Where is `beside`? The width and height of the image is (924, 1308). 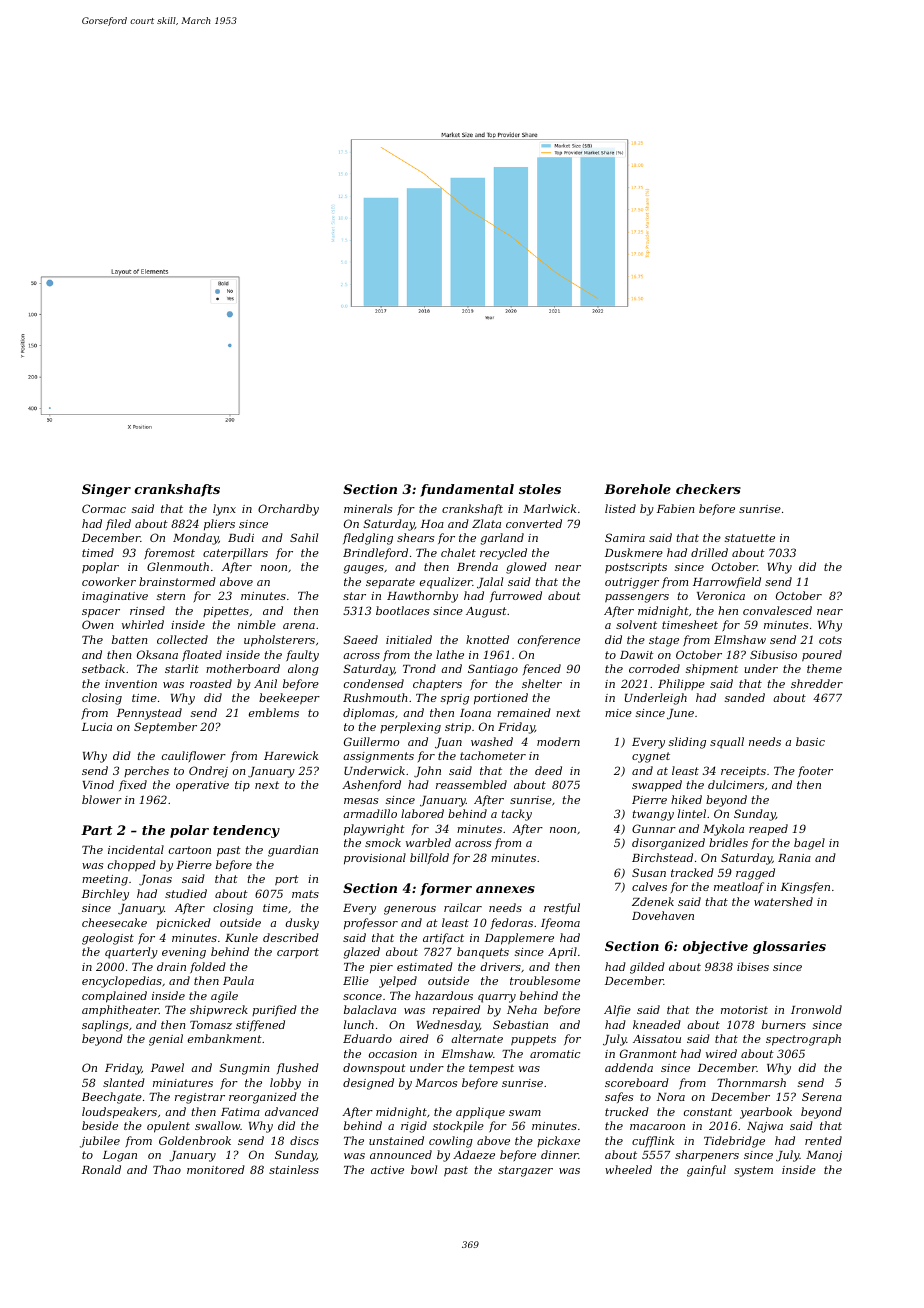 beside is located at coordinates (100, 1125).
